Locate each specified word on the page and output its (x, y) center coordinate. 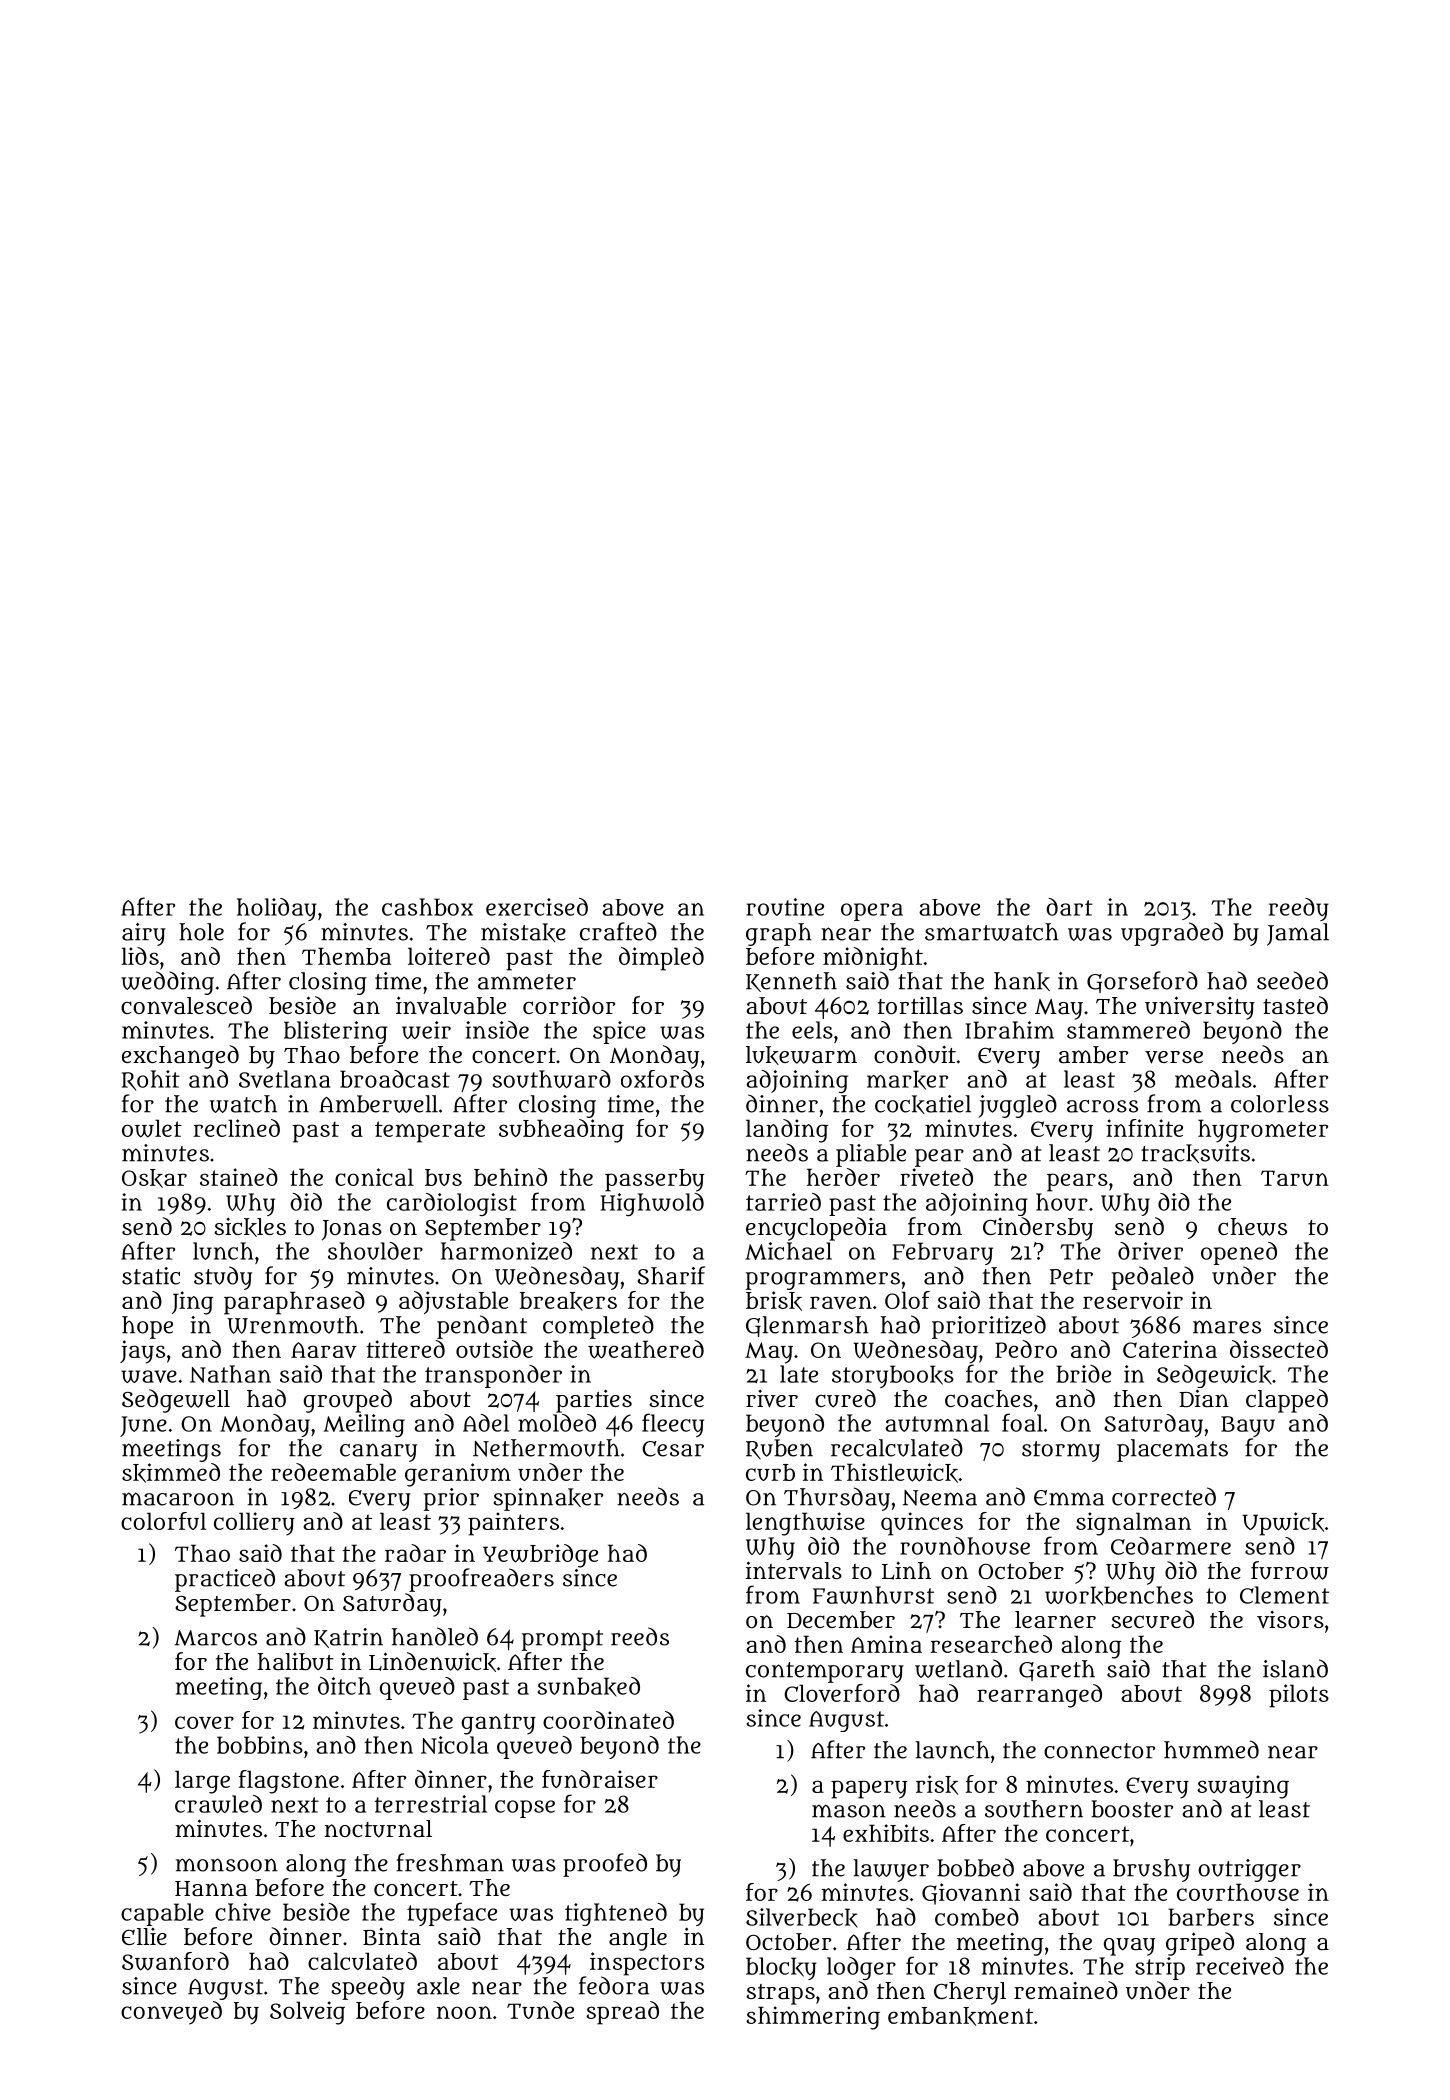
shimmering (813, 2018)
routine (785, 907)
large (202, 1782)
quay (1129, 1947)
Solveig (307, 2013)
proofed (605, 1865)
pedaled (1153, 1278)
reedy (1299, 909)
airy (144, 934)
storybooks (893, 1376)
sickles (250, 1227)
